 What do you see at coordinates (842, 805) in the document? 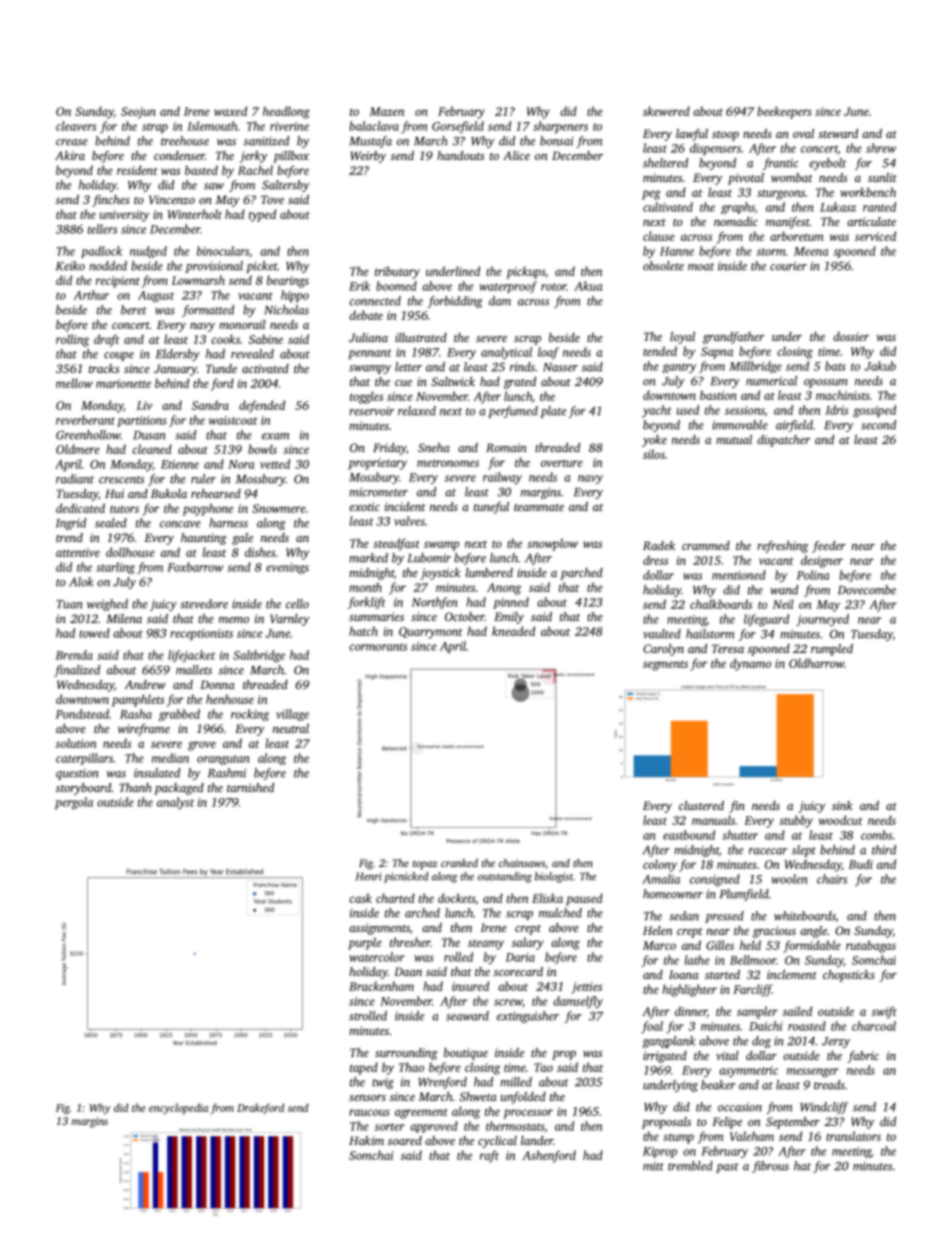
I see `sink` at bounding box center [842, 805].
